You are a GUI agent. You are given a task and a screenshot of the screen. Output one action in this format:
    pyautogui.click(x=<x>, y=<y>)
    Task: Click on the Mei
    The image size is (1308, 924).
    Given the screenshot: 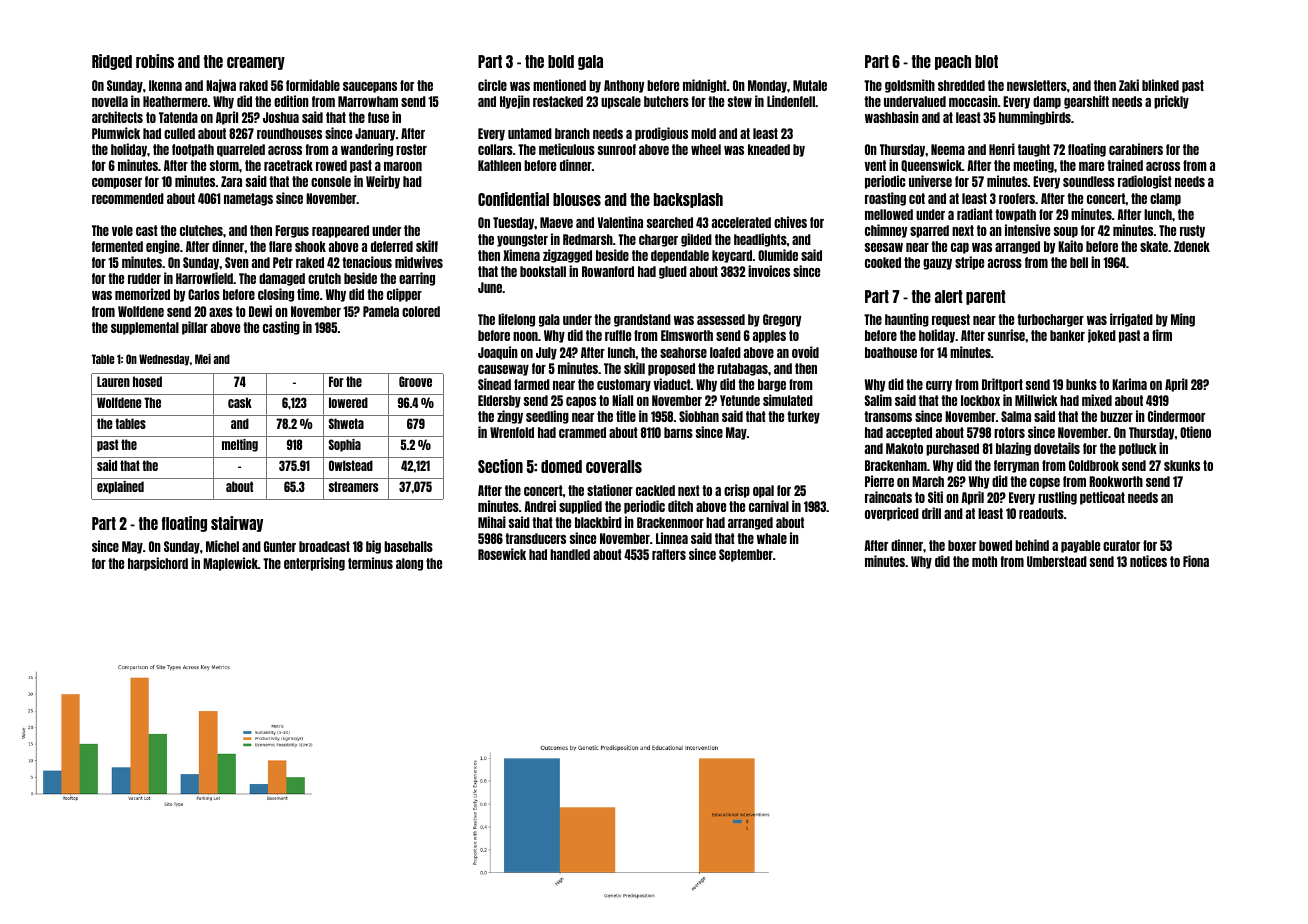 What is the action you would take?
    pyautogui.click(x=203, y=359)
